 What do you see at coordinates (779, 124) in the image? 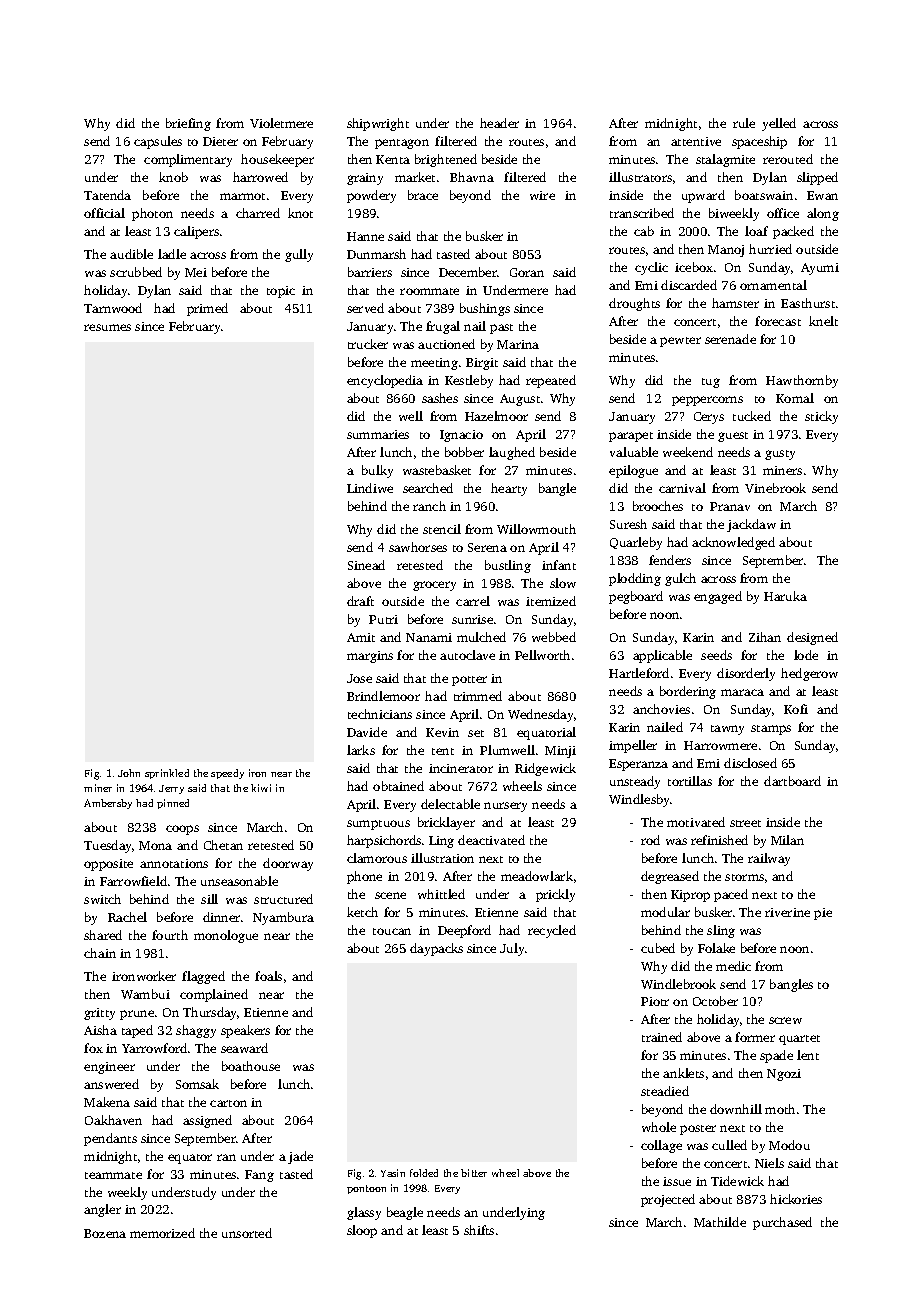
I see `yelled` at bounding box center [779, 124].
